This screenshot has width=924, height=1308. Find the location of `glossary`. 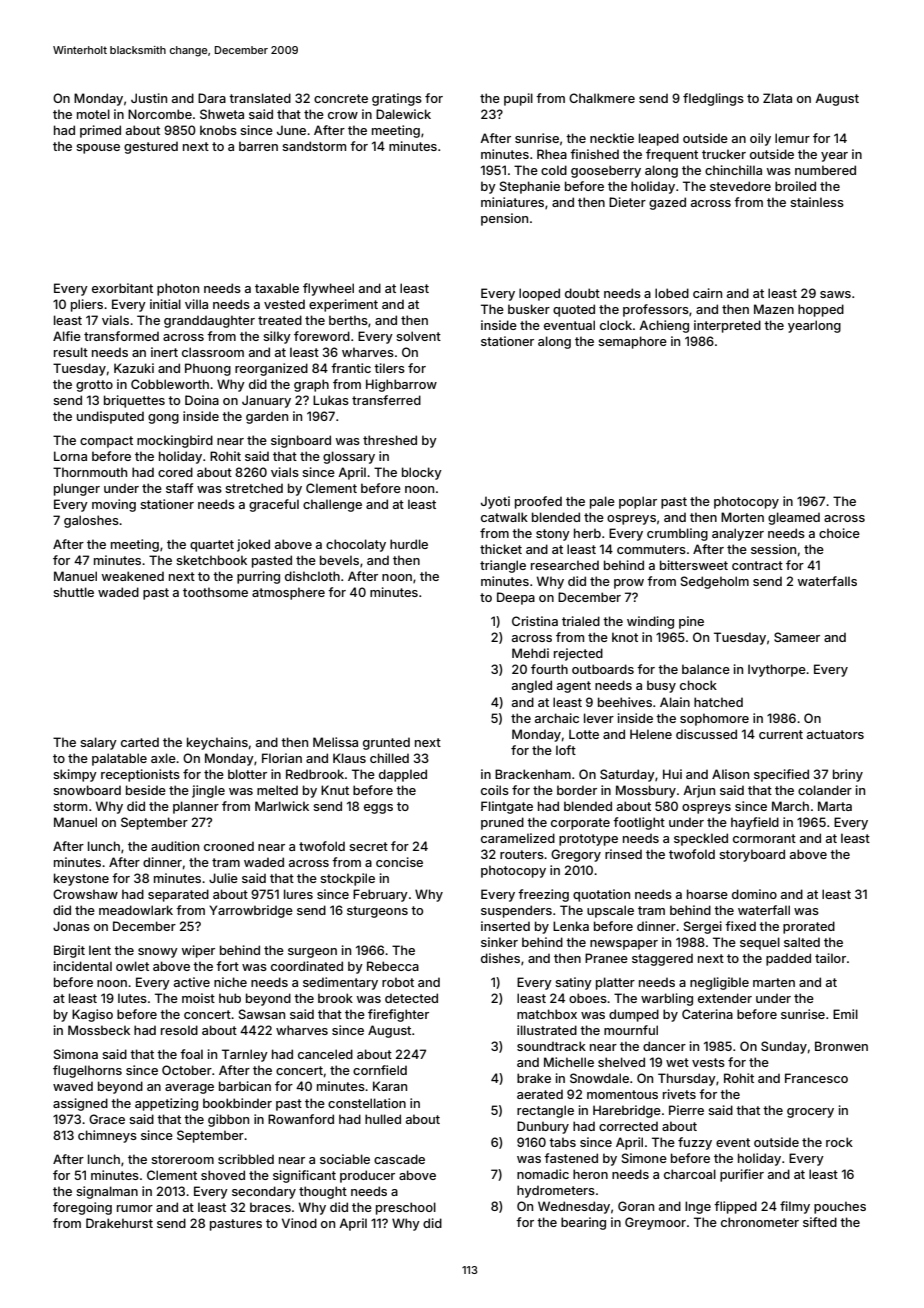

glossary is located at coordinates (349, 457).
